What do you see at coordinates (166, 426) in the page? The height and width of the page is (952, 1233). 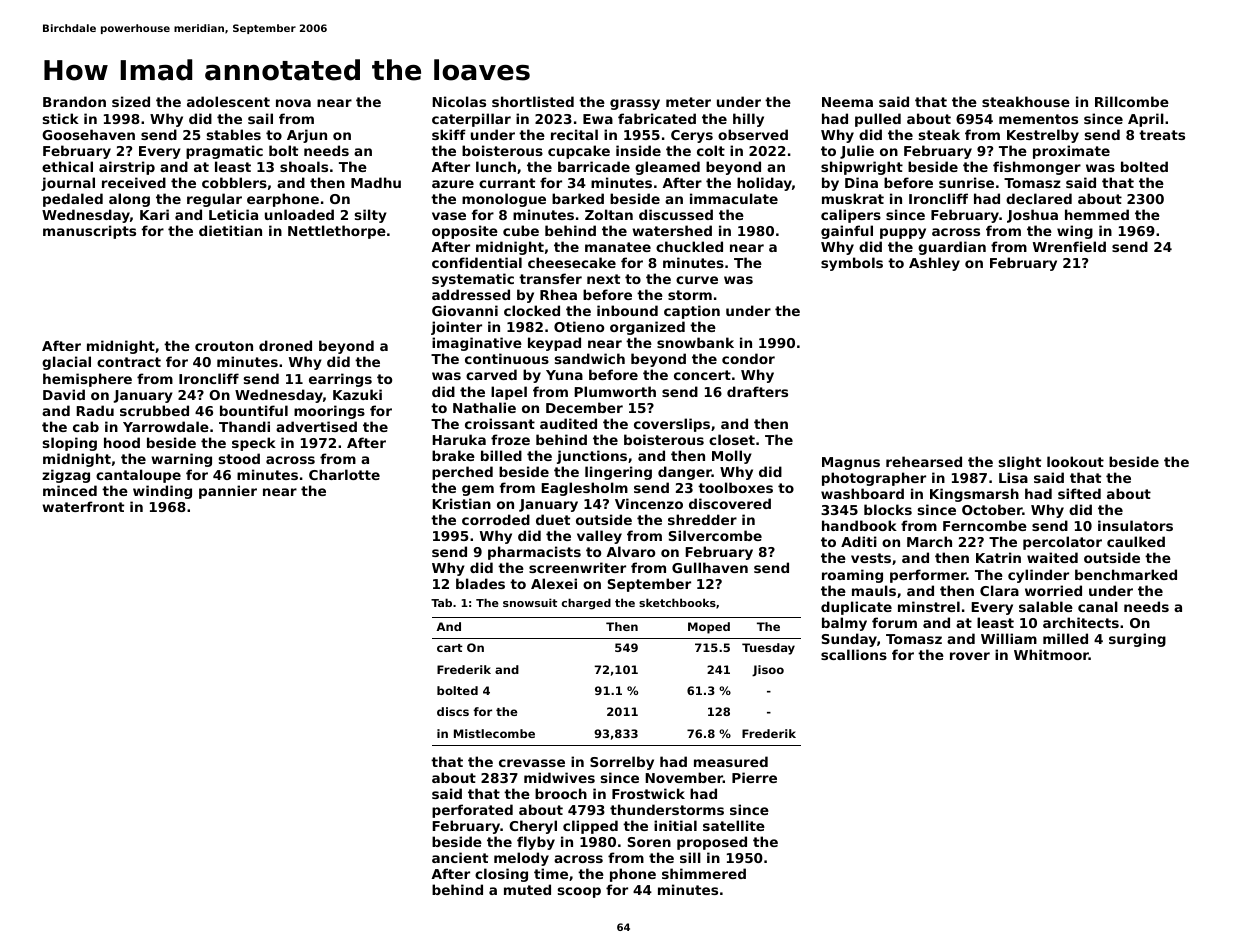 I see `Yarrowdale` at bounding box center [166, 426].
